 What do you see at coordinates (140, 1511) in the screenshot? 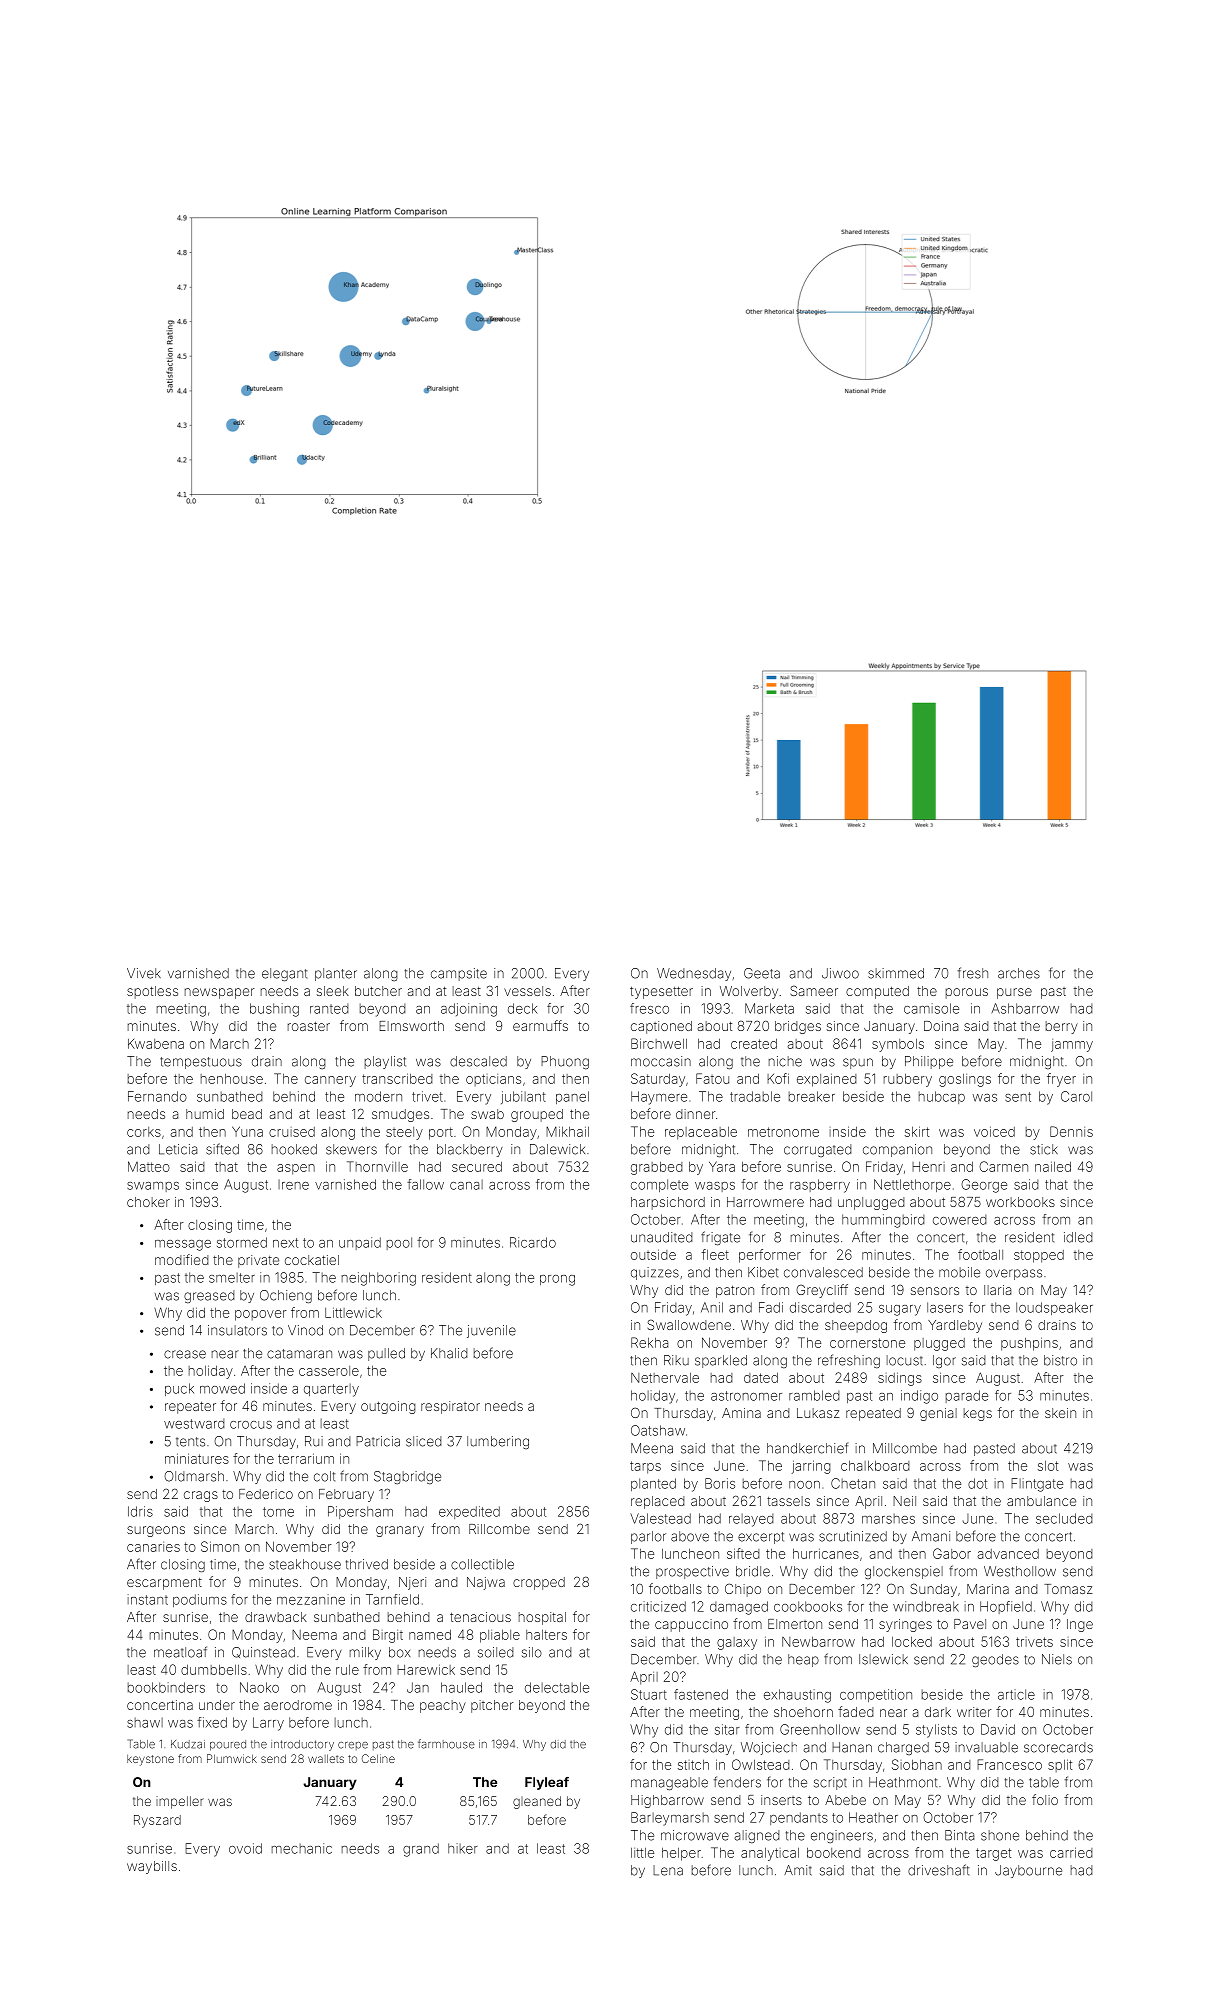
I see `Idris` at bounding box center [140, 1511].
